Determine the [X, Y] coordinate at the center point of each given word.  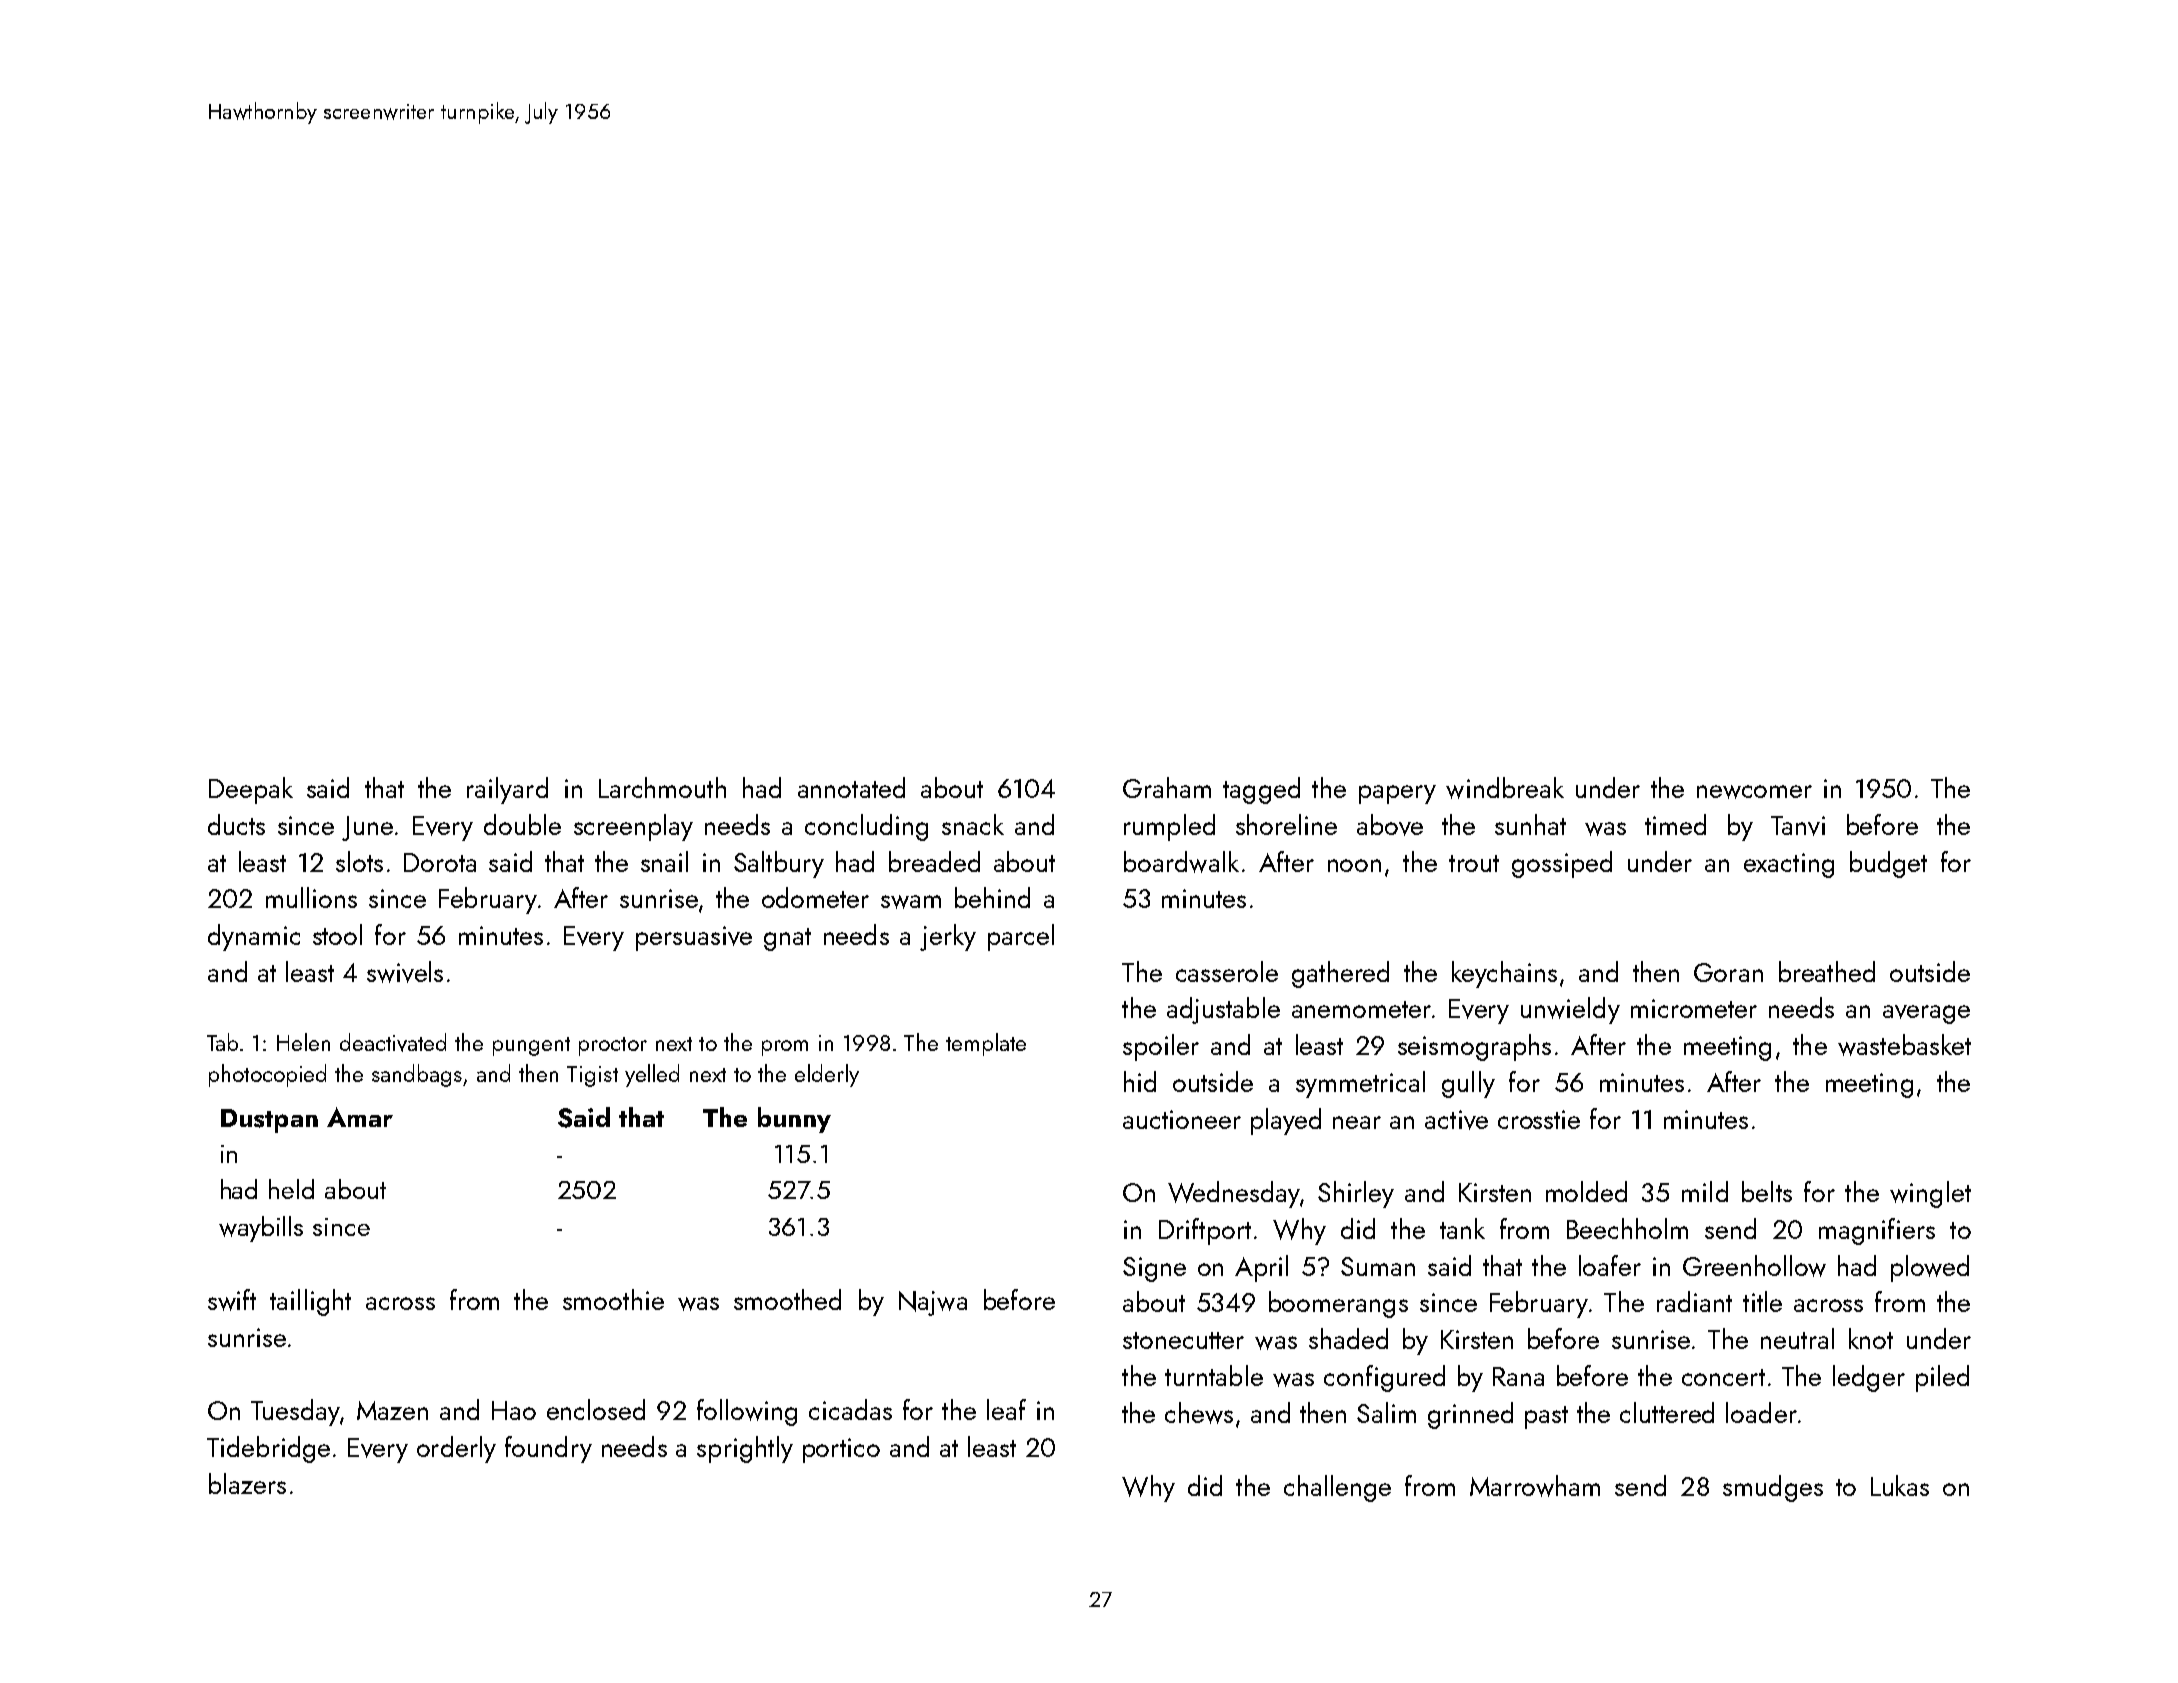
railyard [507, 790]
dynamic [254, 937]
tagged [1261, 790]
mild [1705, 1191]
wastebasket [1904, 1045]
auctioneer [1182, 1119]
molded [1586, 1191]
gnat [787, 939]
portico [841, 1450]
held [291, 1189]
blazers [247, 1483]
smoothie [613, 1299]
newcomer [1754, 792]
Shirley [1356, 1194]
